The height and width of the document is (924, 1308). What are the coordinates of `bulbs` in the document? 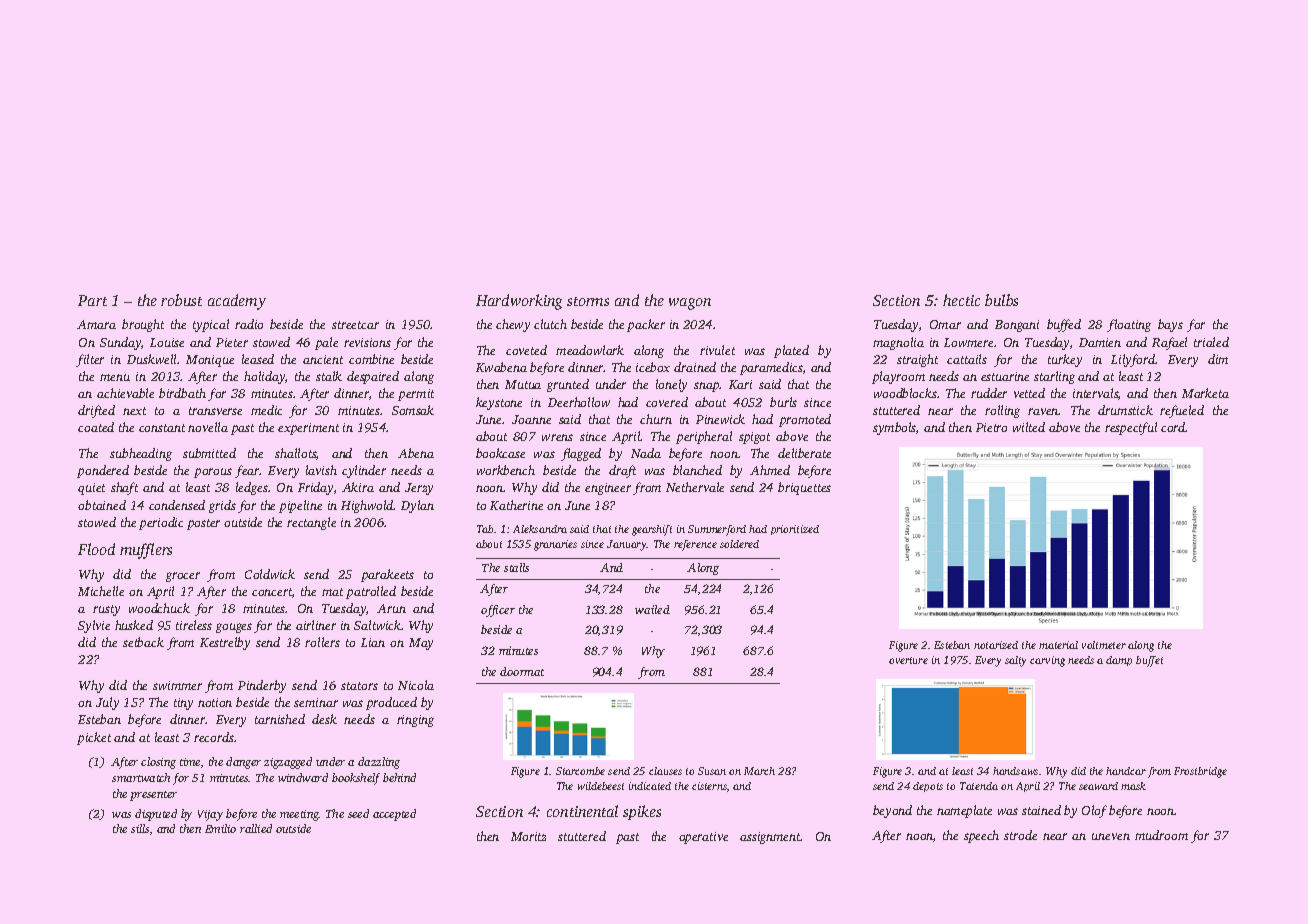 It's located at (1001, 300).
